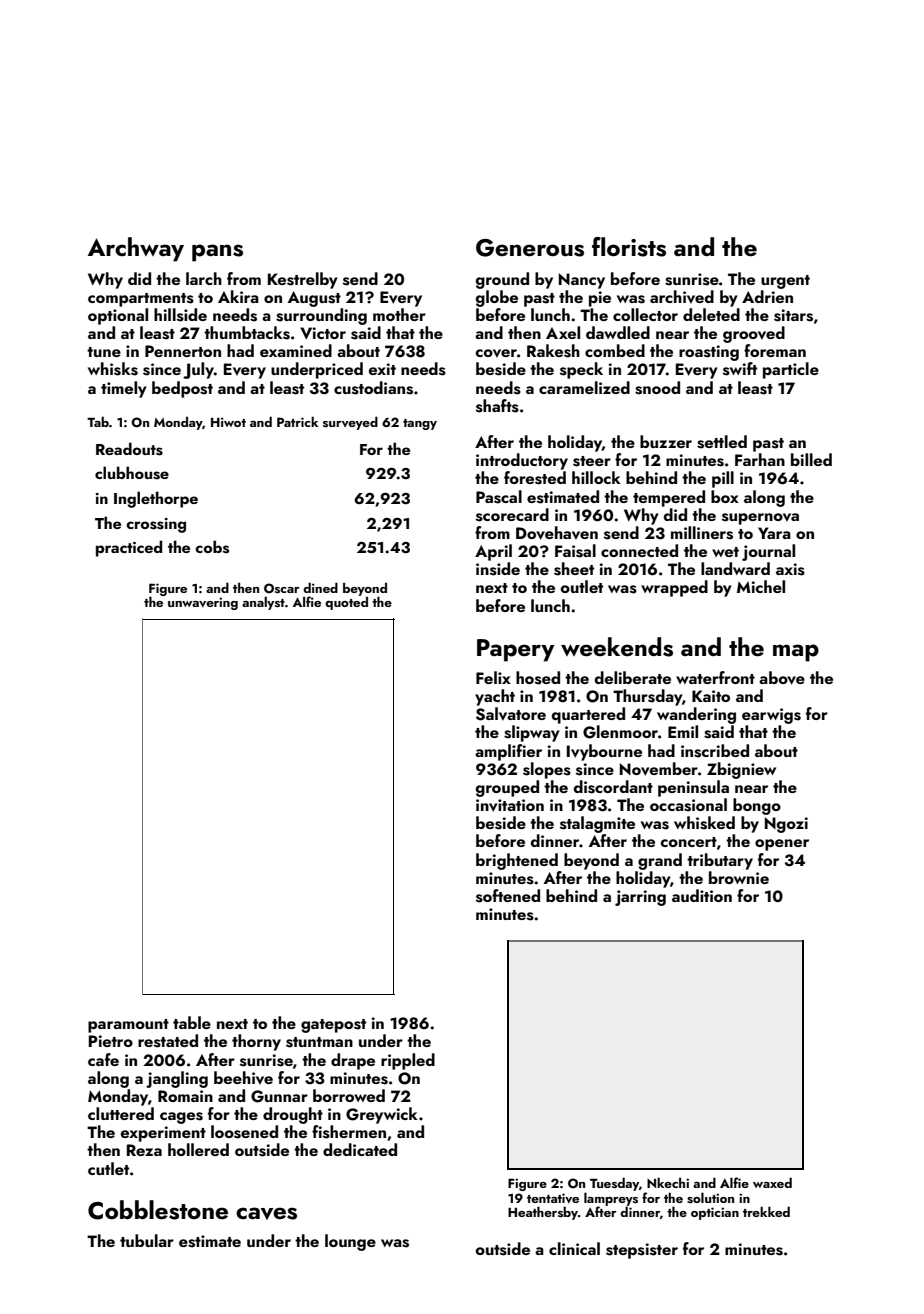  What do you see at coordinates (263, 603) in the image?
I see `analyst` at bounding box center [263, 603].
